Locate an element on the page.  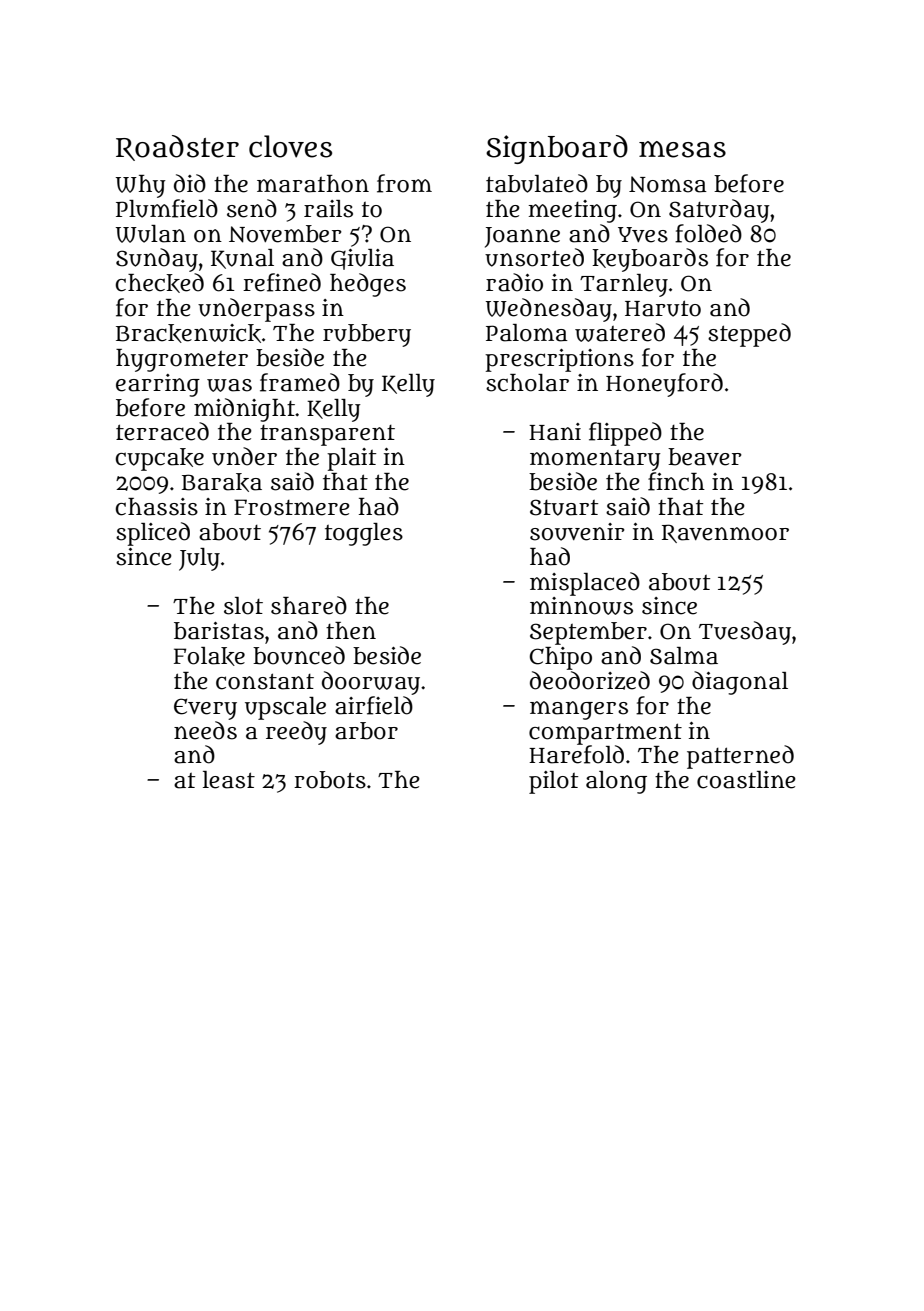
Honeyford is located at coordinates (664, 385).
